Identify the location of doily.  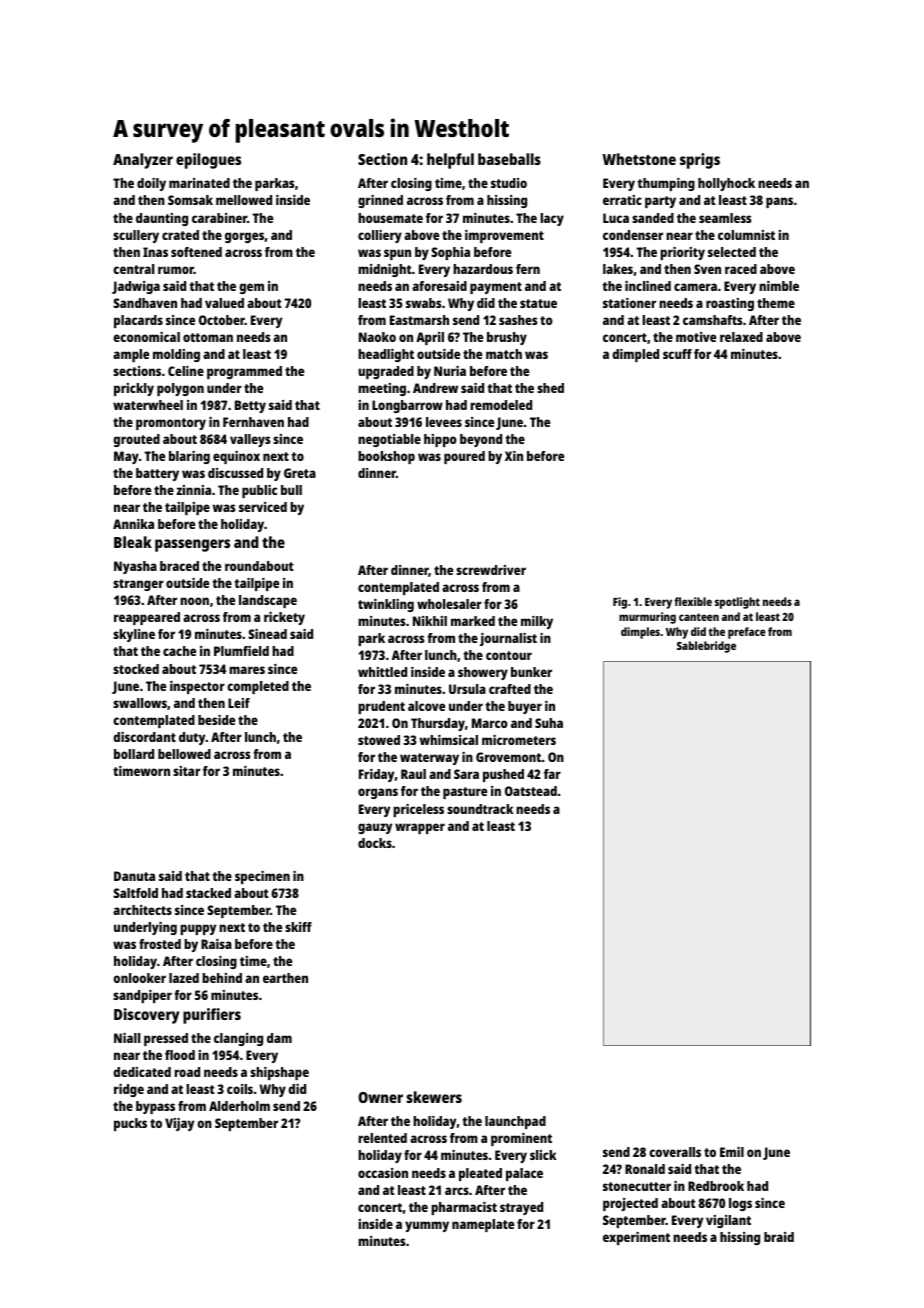
(151, 184).
